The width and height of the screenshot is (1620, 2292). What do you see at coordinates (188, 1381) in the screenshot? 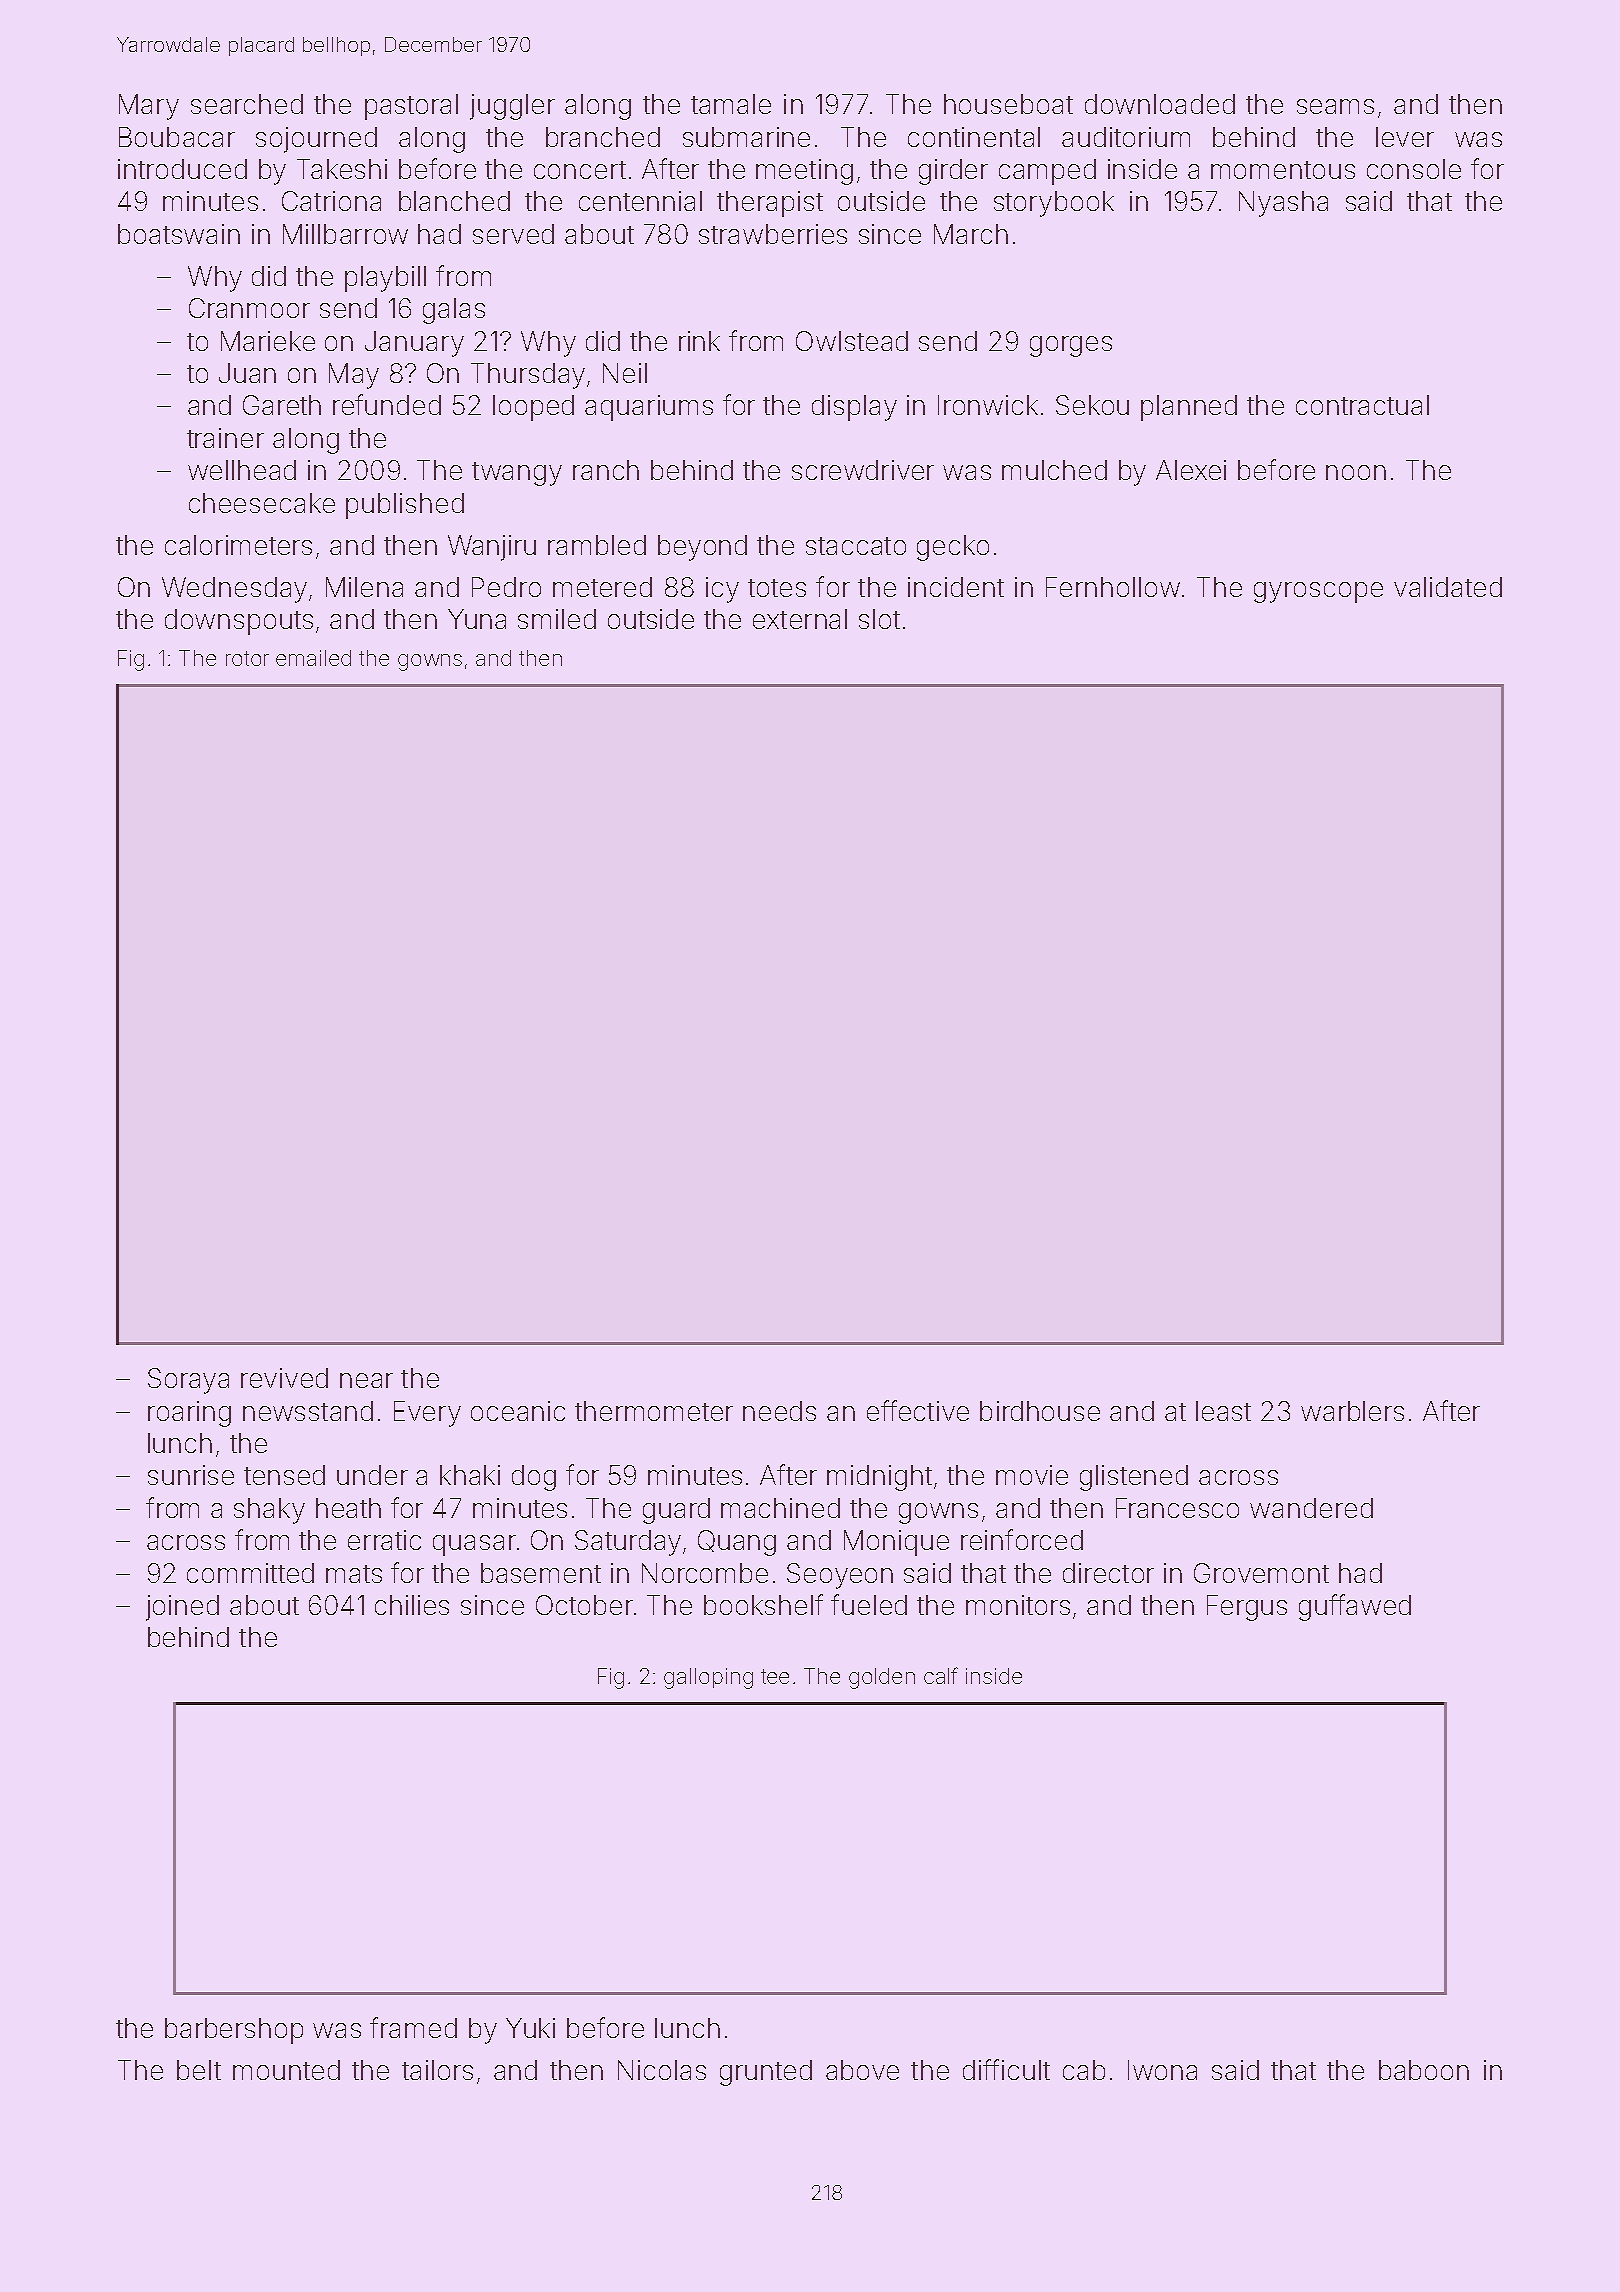
I see `Soraya` at bounding box center [188, 1381].
